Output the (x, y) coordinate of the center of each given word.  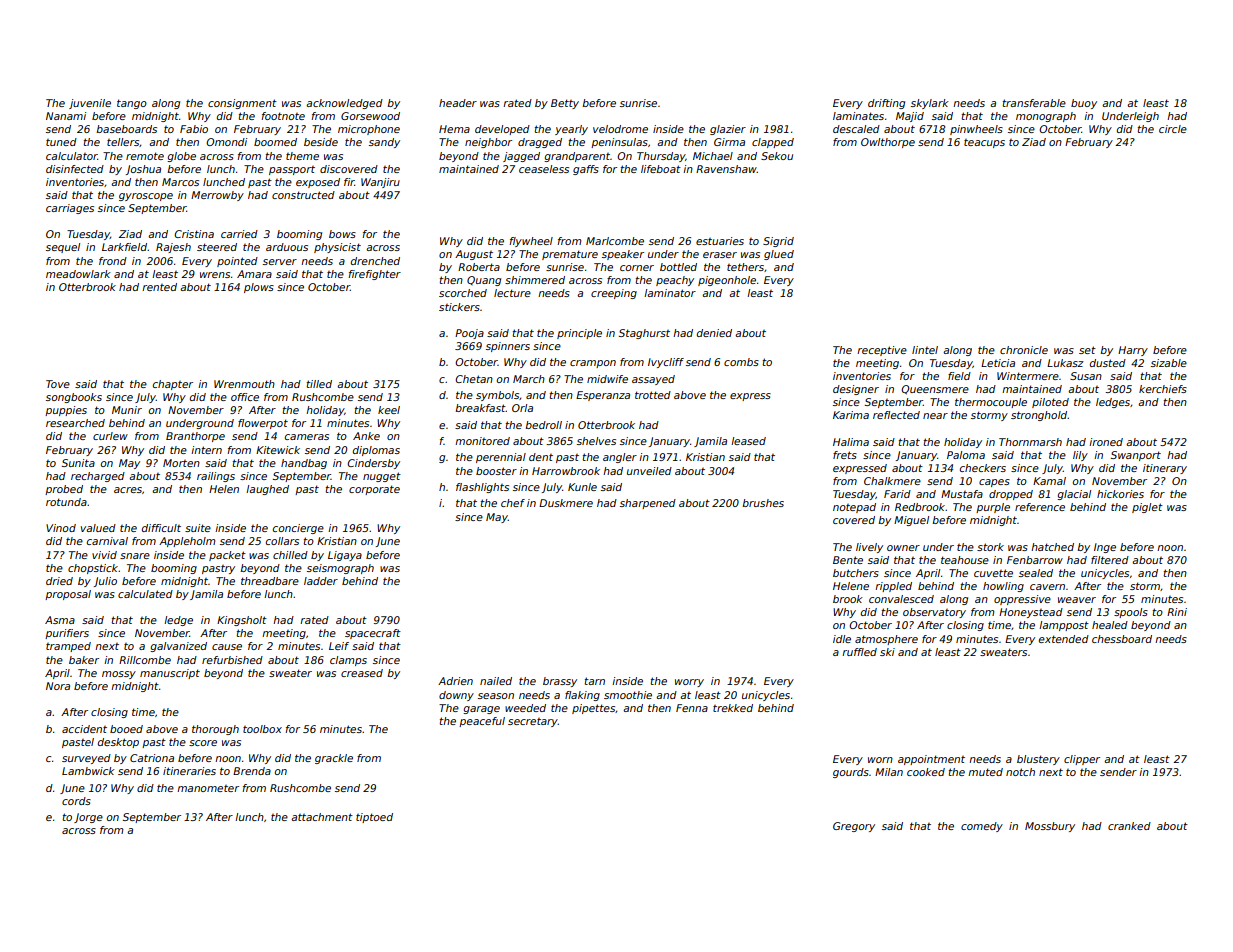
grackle (334, 759)
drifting (886, 104)
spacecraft (373, 634)
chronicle (1024, 350)
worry (689, 683)
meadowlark (78, 274)
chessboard (1122, 639)
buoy (1084, 104)
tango (132, 104)
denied (714, 333)
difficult (161, 528)
